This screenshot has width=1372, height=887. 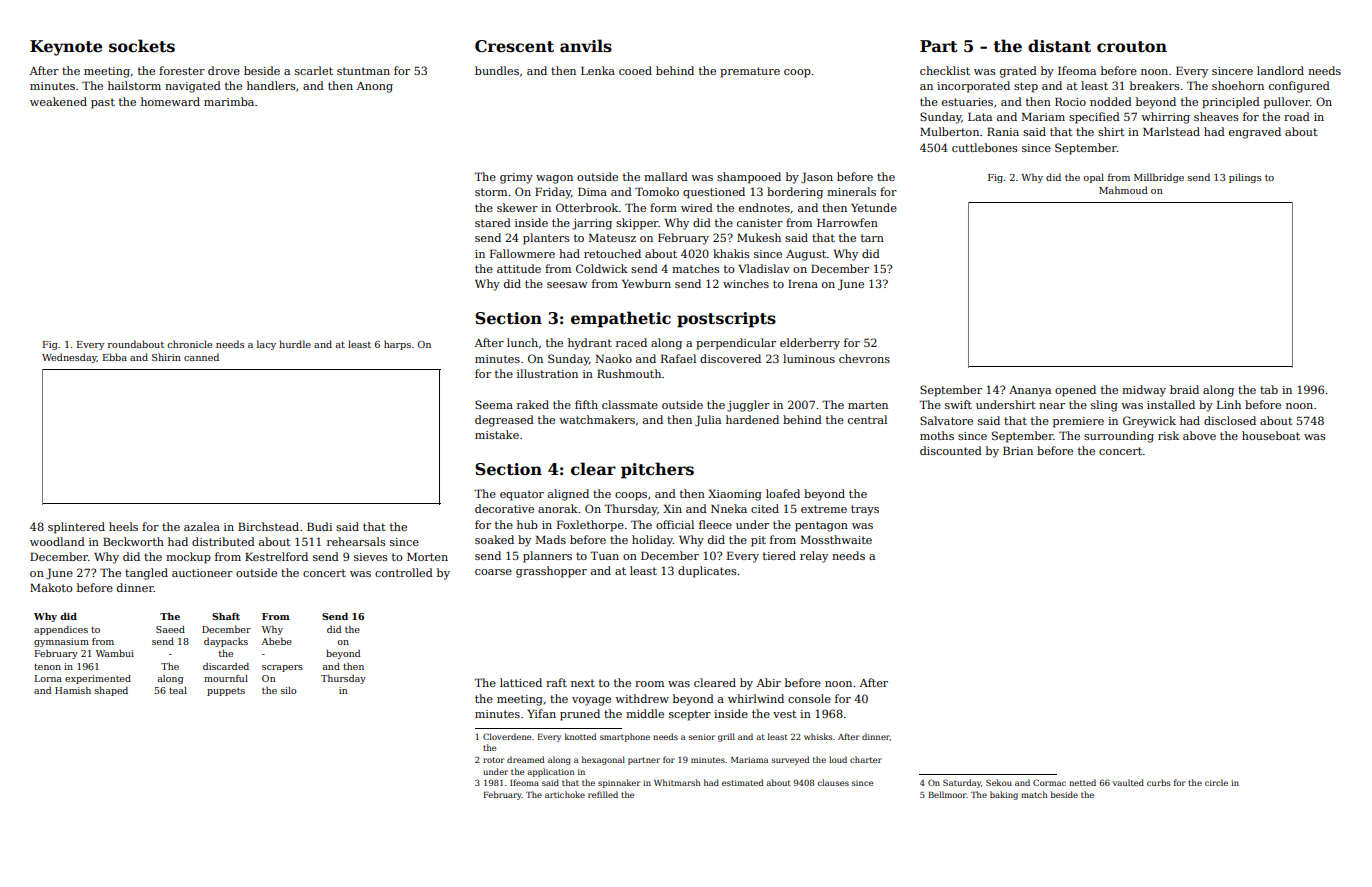 What do you see at coordinates (1132, 47) in the screenshot?
I see `crouton` at bounding box center [1132, 47].
